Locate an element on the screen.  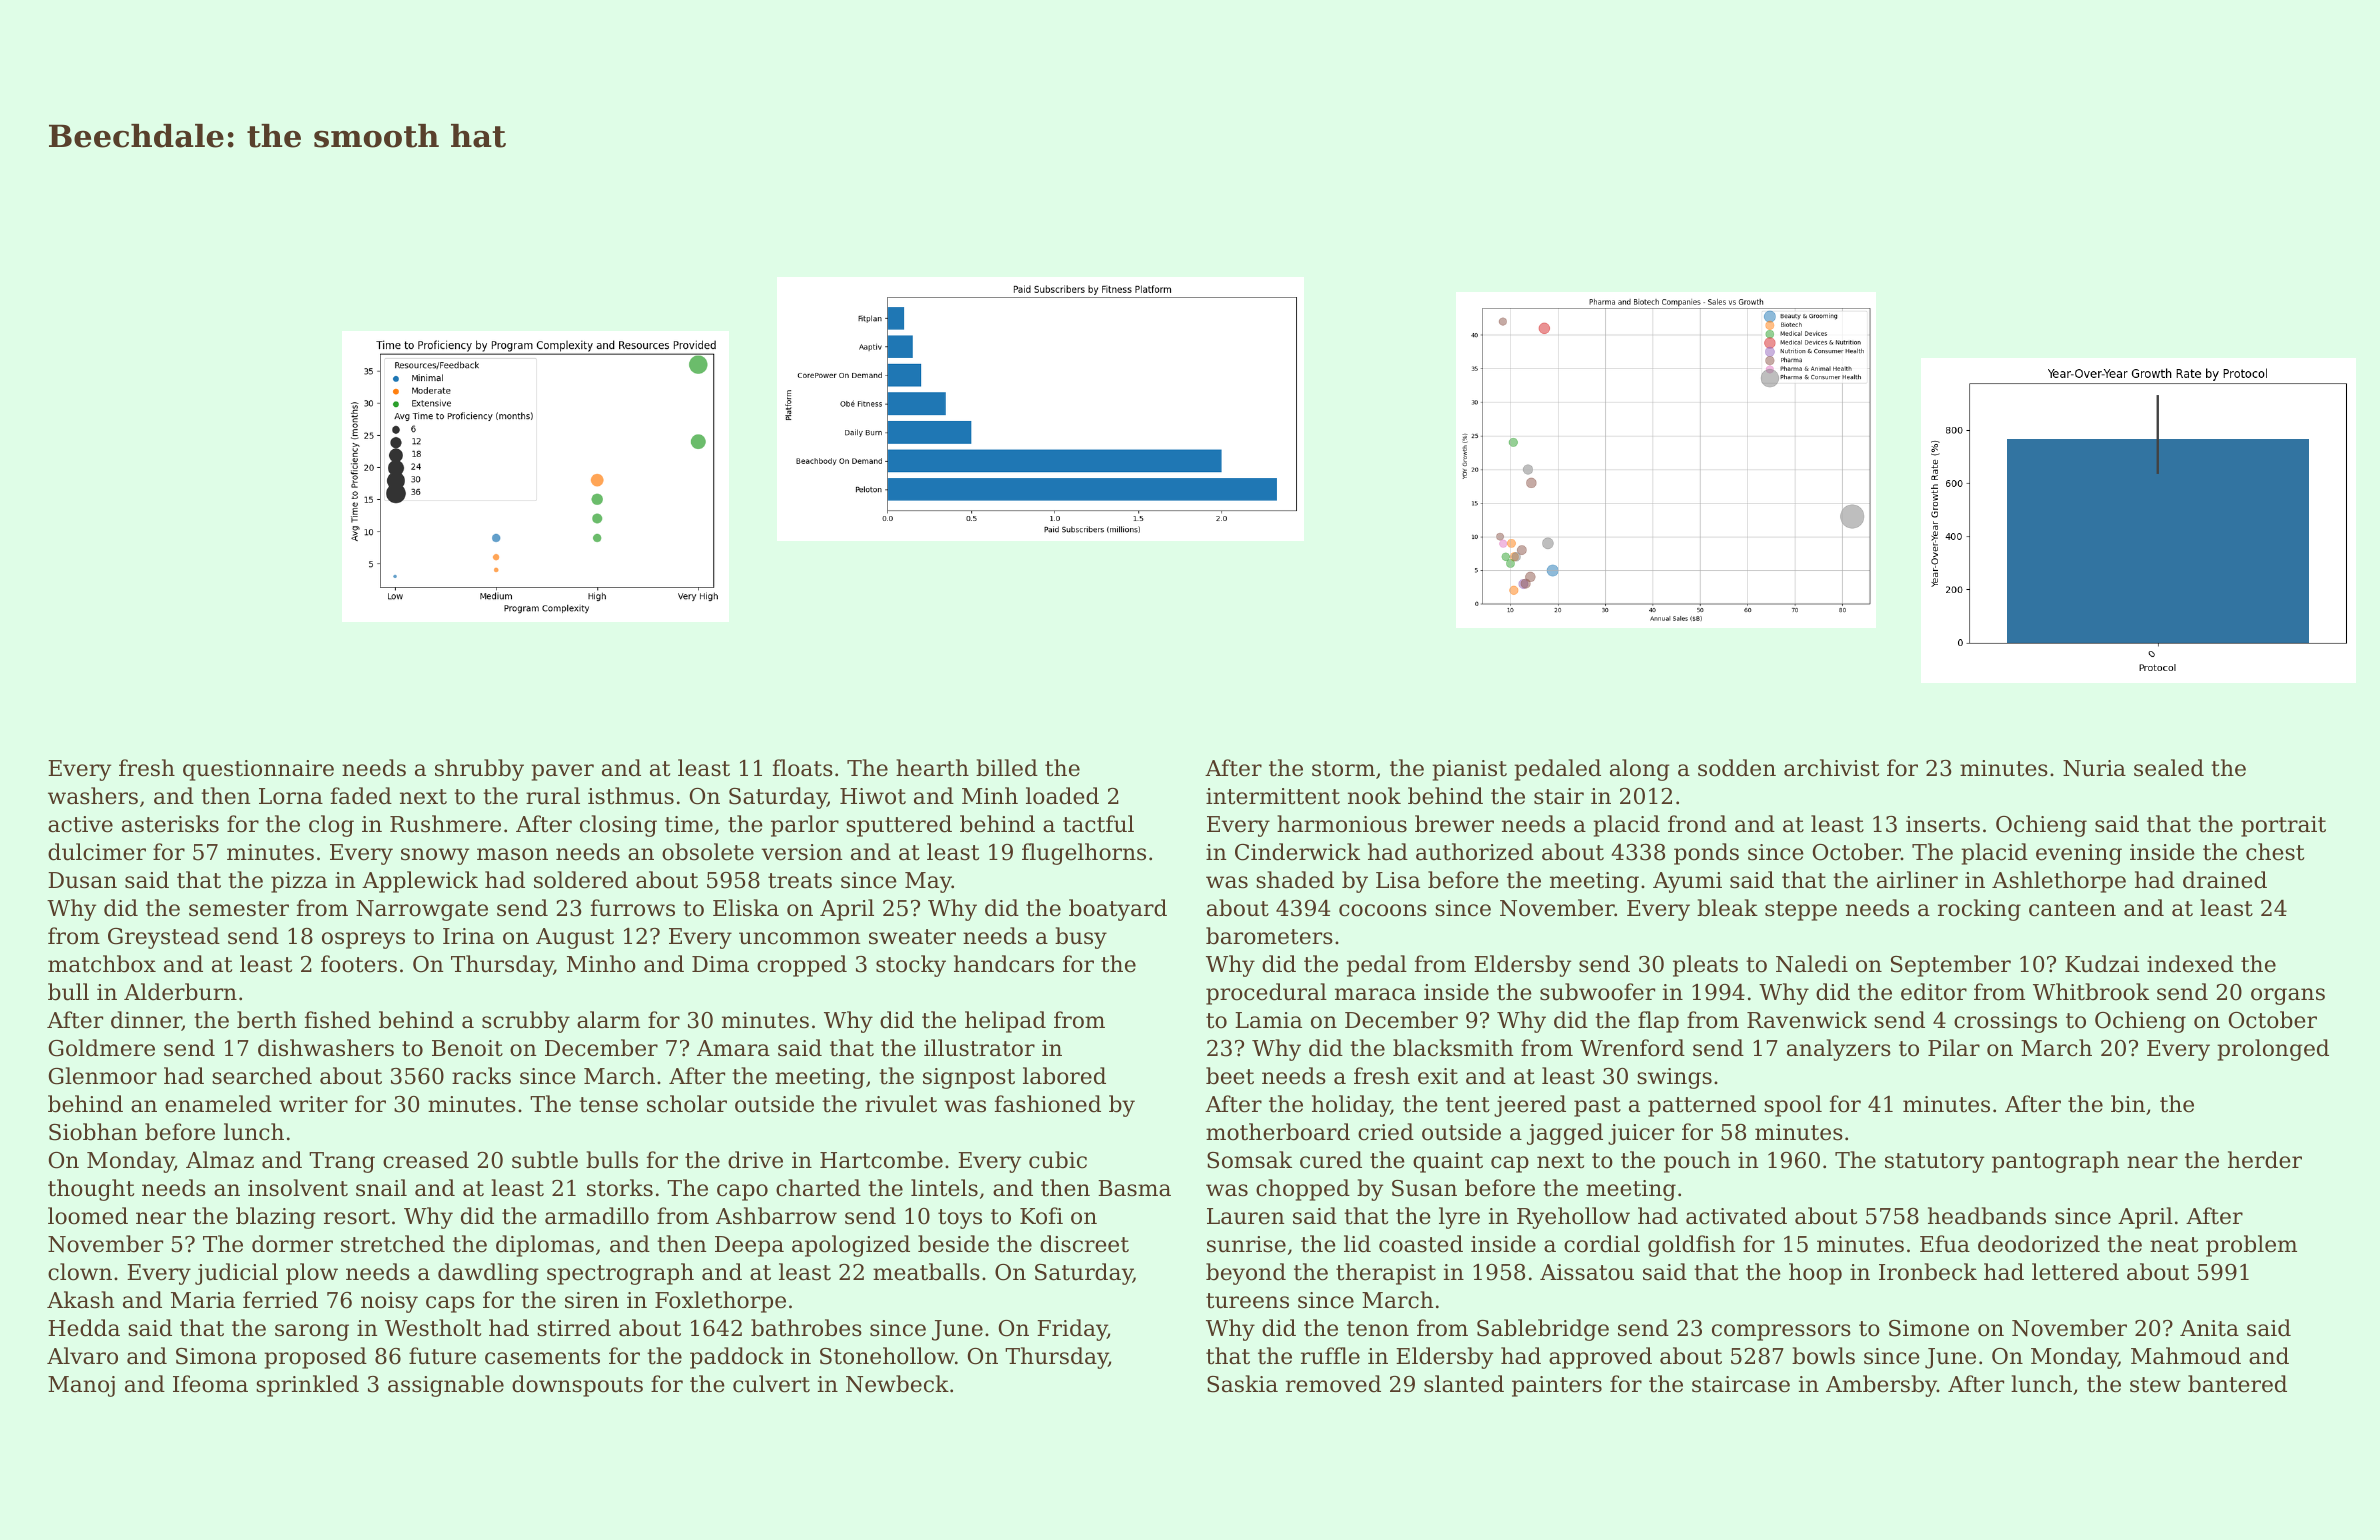
questionnaire is located at coordinates (258, 770).
